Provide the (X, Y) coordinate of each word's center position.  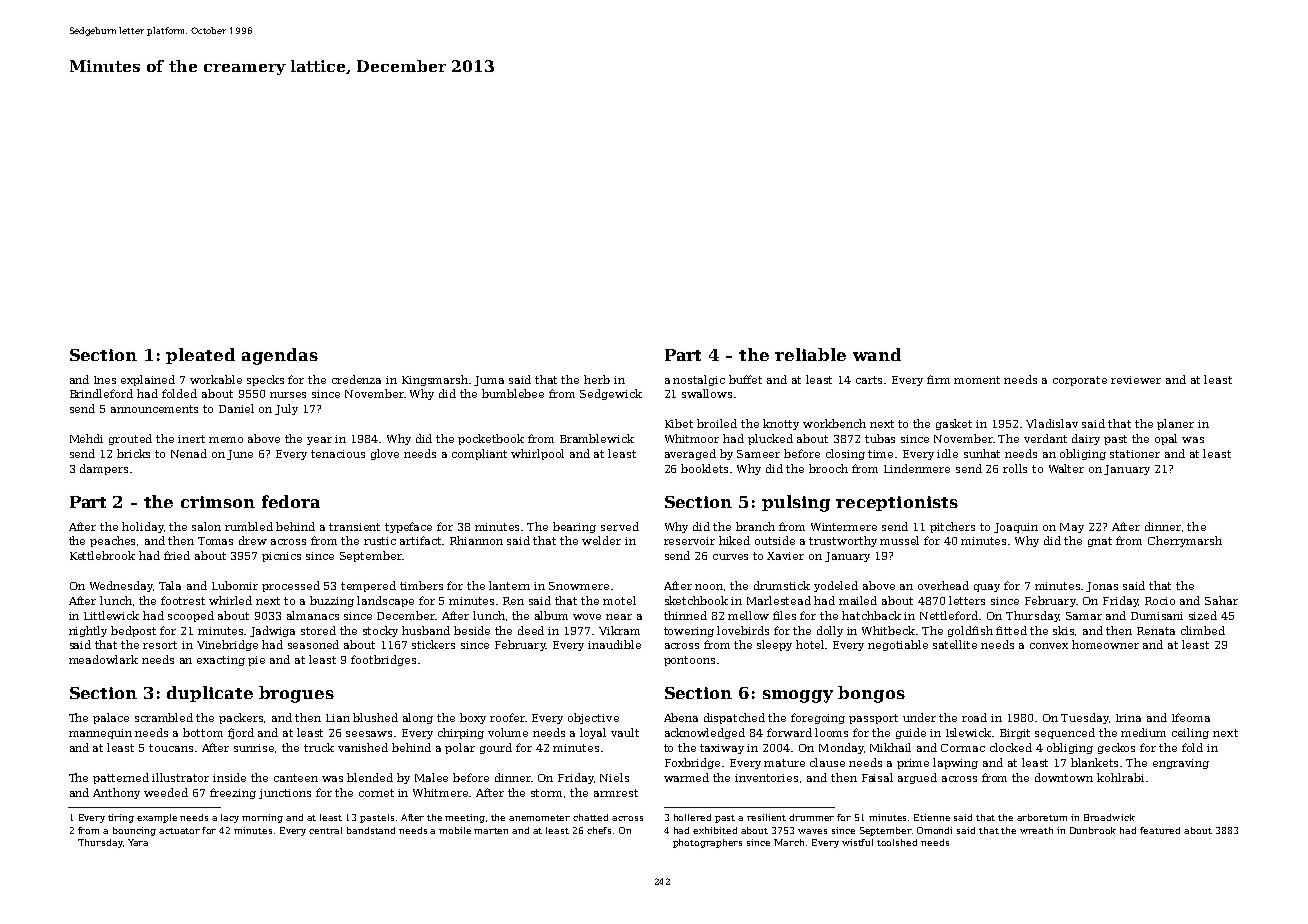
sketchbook (696, 600)
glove (385, 454)
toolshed (897, 842)
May (1072, 528)
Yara (138, 842)
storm (546, 793)
